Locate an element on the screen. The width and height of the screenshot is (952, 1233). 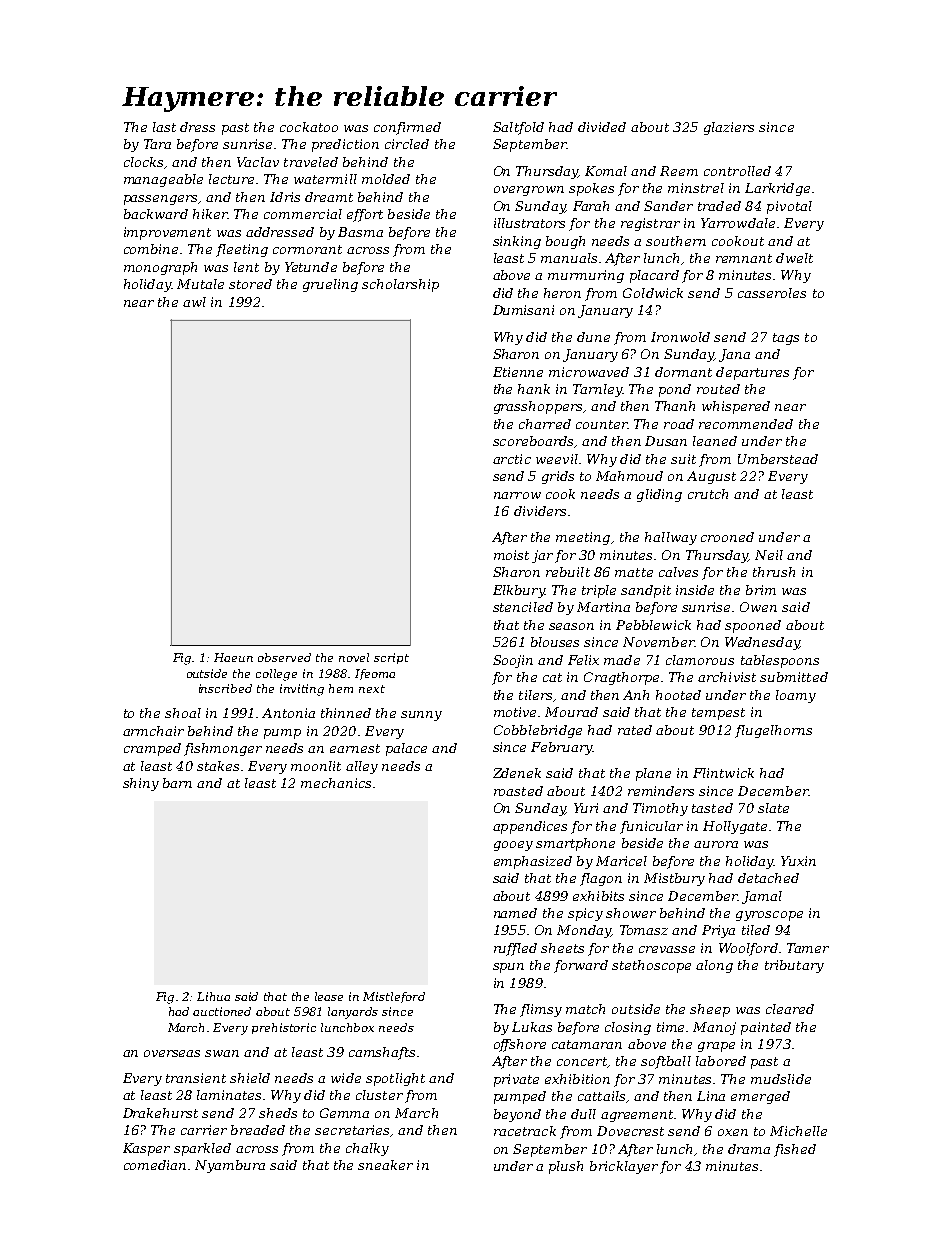
stenciled is located at coordinates (523, 607).
